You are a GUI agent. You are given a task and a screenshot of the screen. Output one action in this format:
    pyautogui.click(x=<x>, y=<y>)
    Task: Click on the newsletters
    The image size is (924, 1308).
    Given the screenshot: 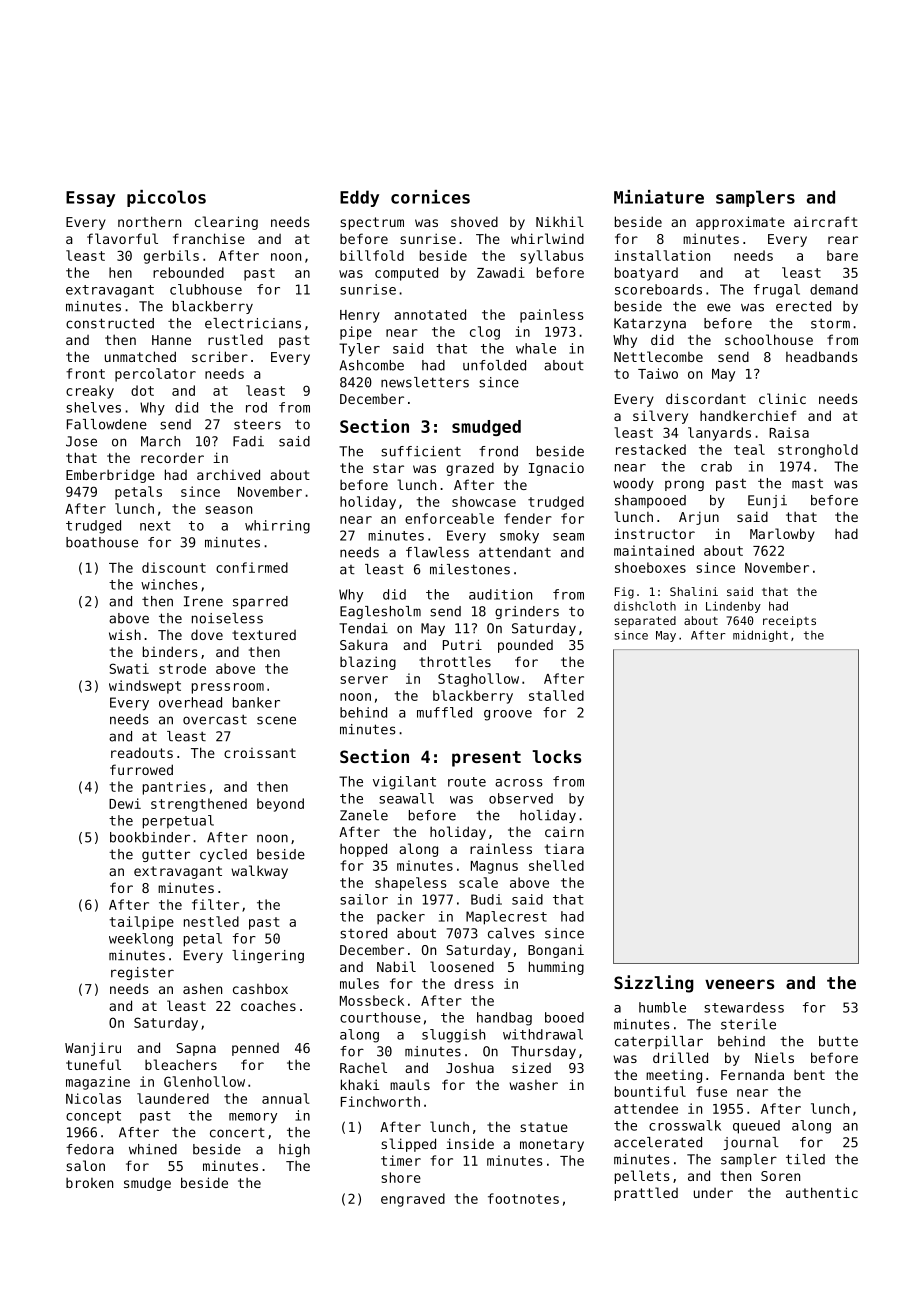 What is the action you would take?
    pyautogui.click(x=425, y=382)
